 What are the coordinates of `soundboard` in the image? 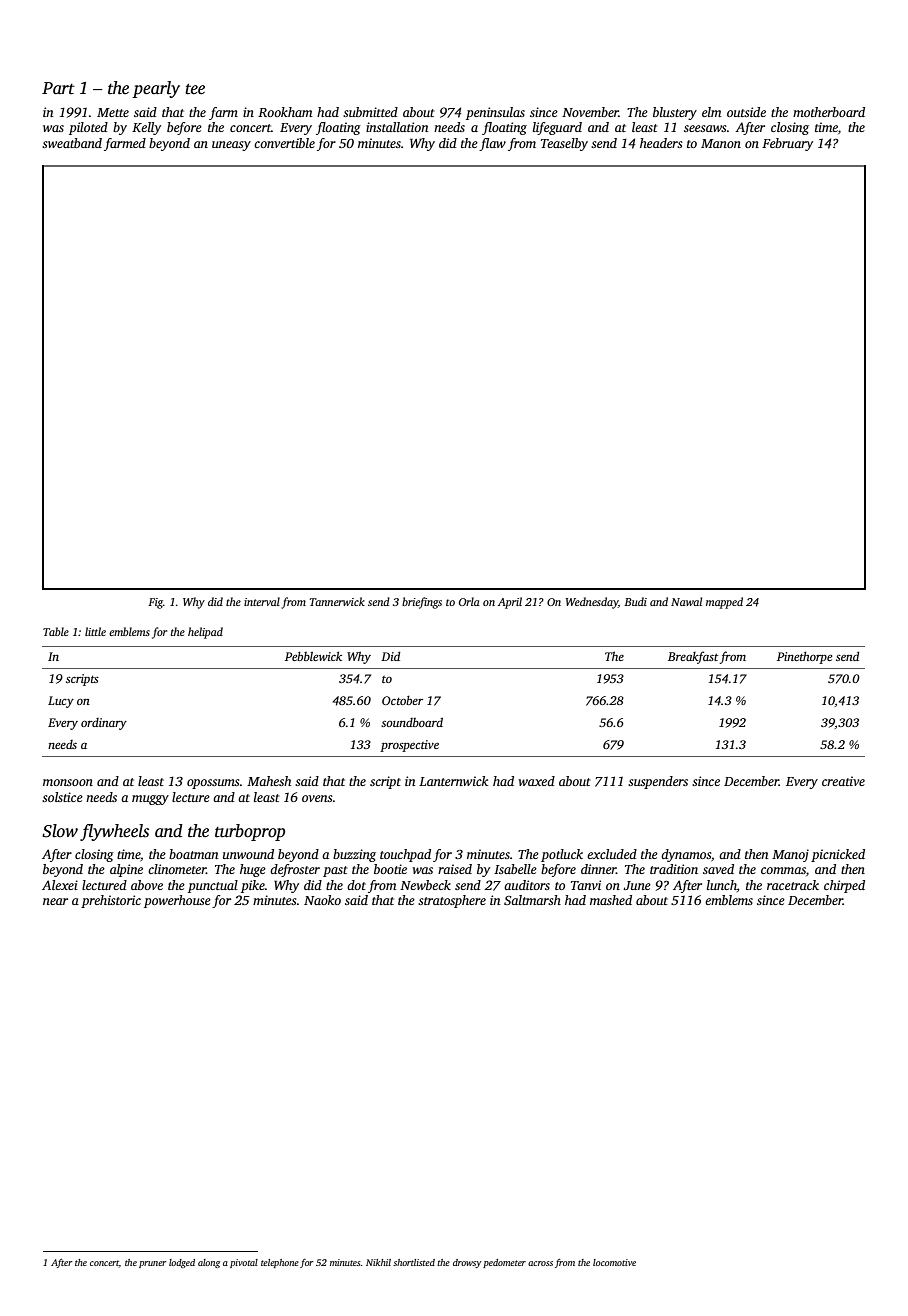 It's located at (412, 722).
